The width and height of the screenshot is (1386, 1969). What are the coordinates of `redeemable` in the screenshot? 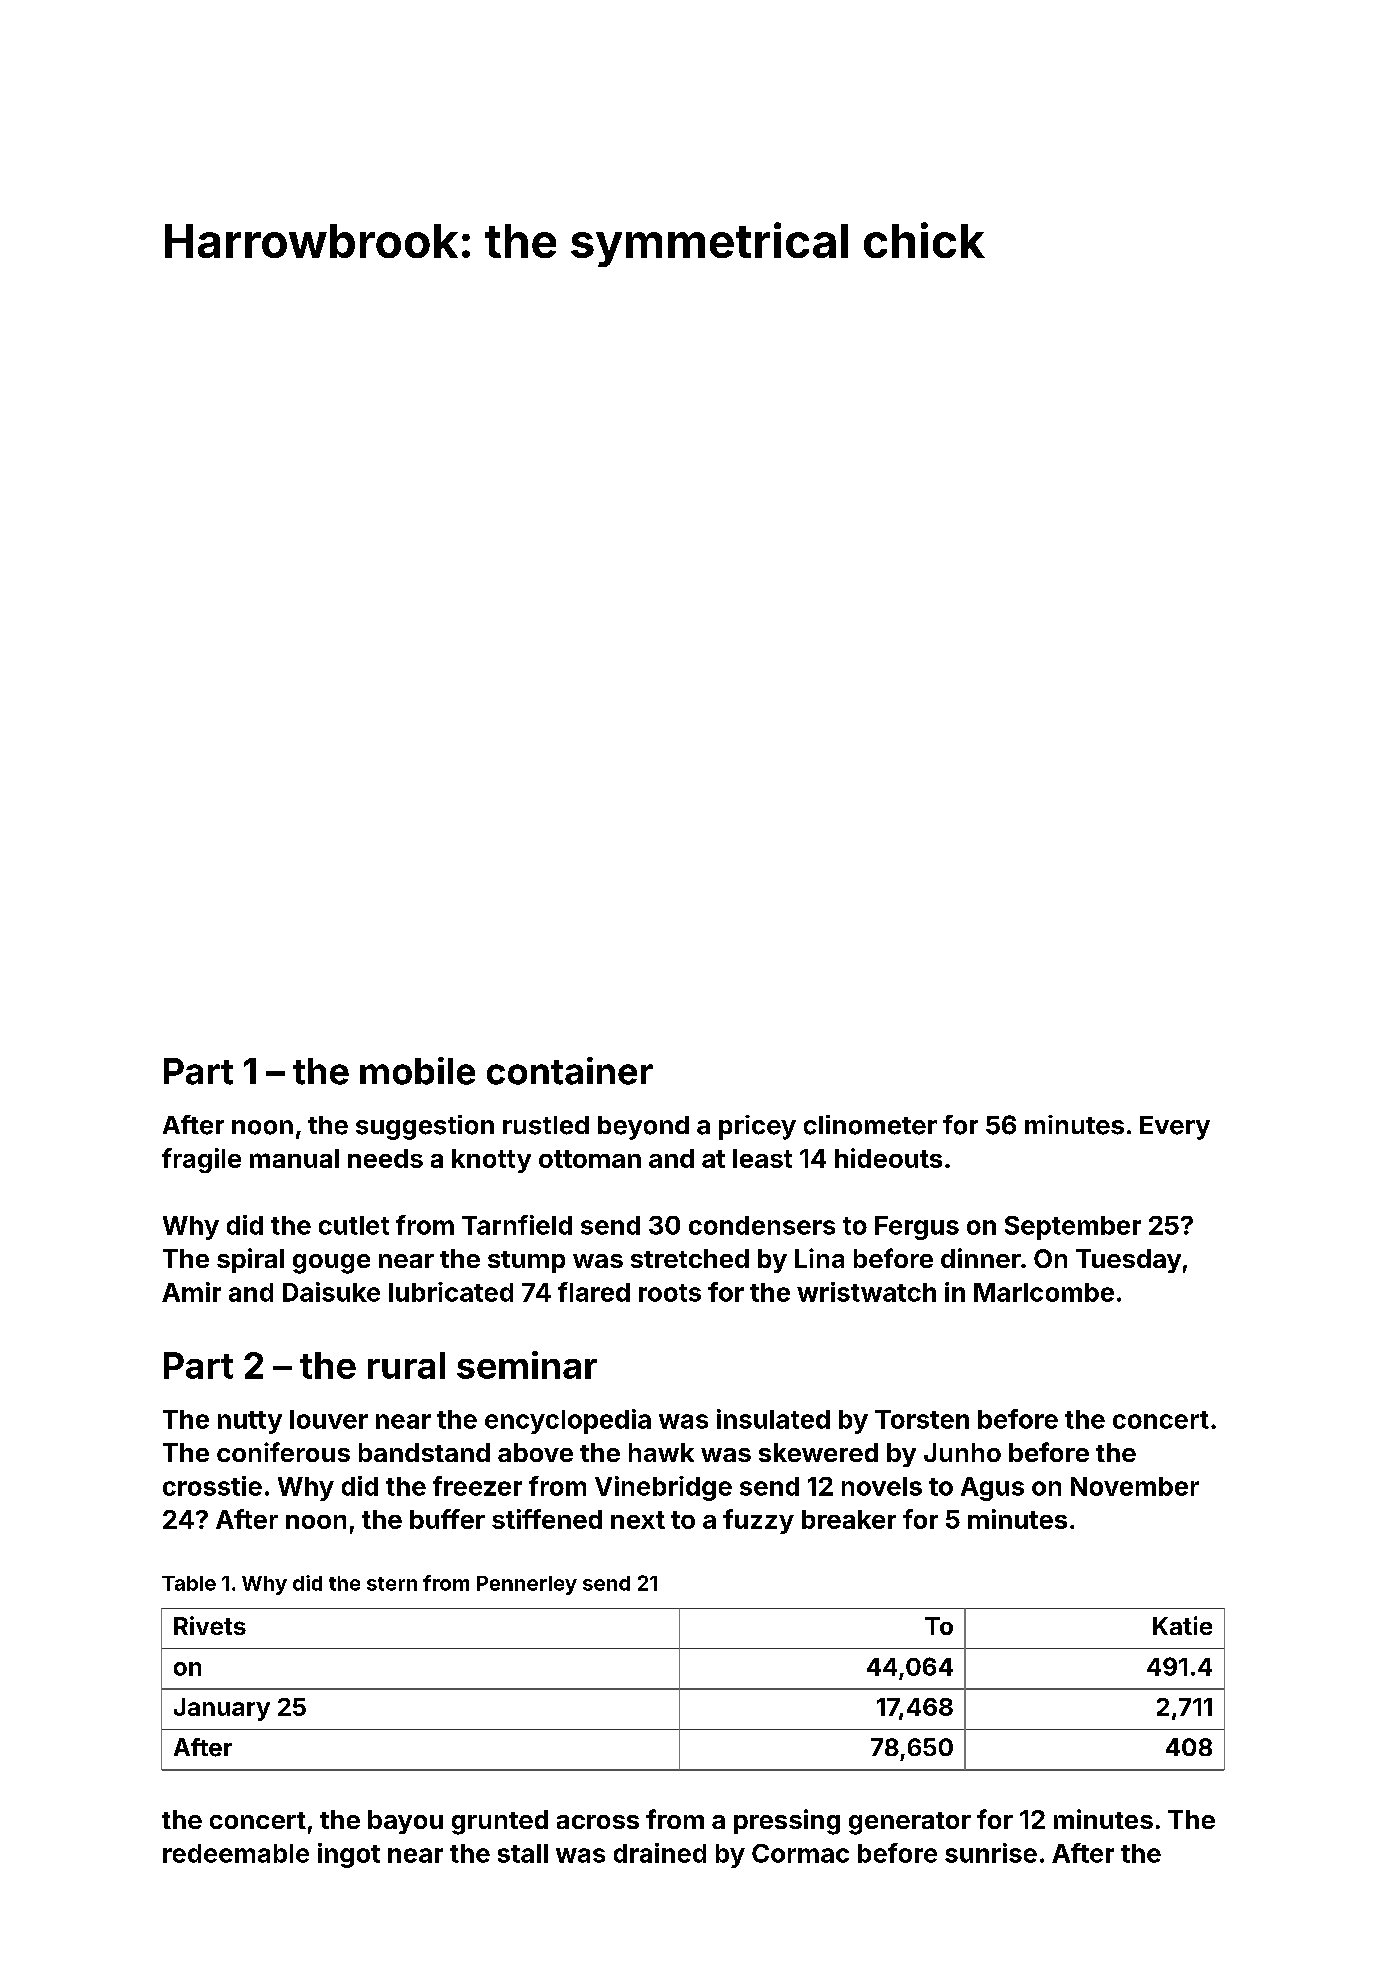 It's located at (236, 1853).
